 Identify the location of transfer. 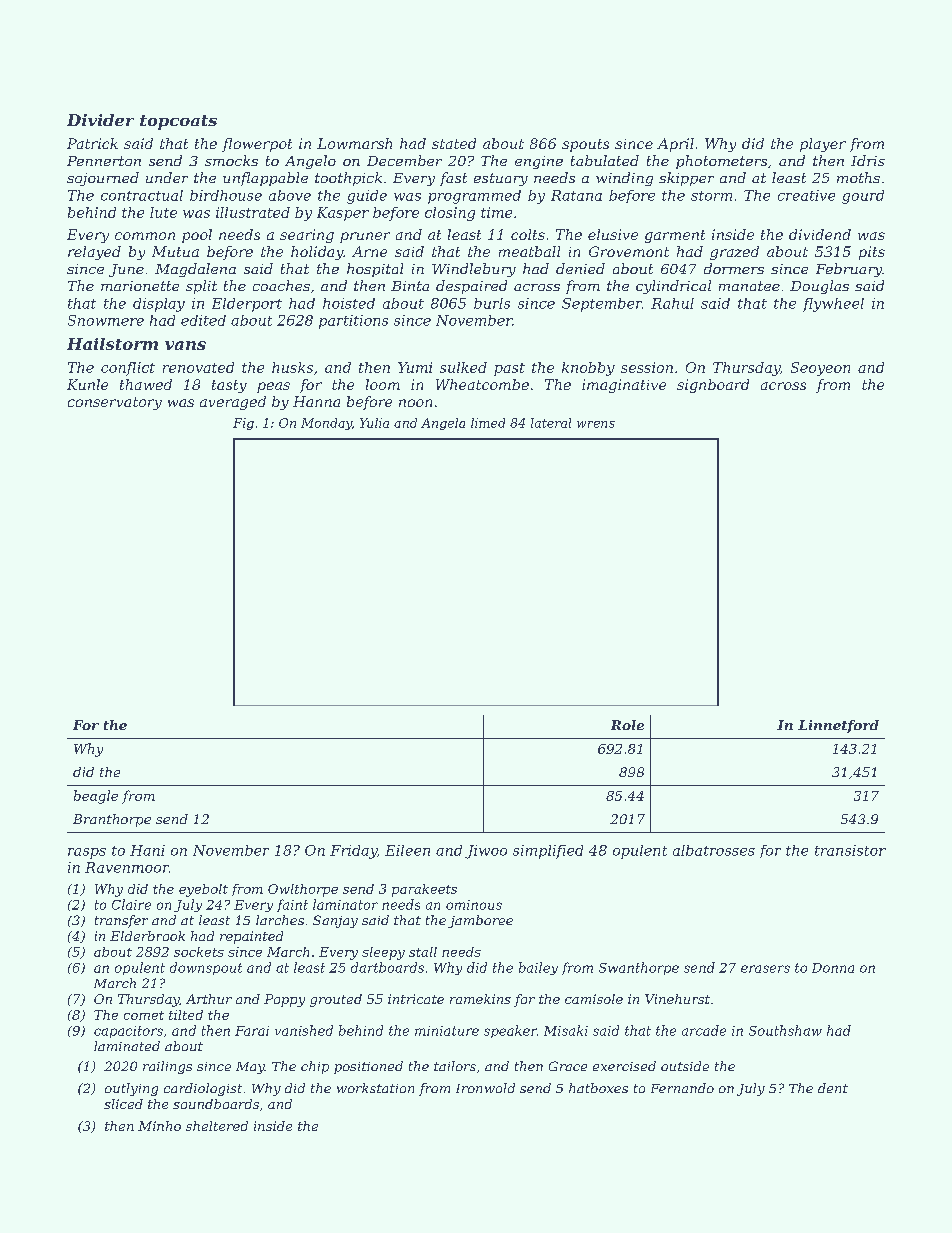
(121, 921).
